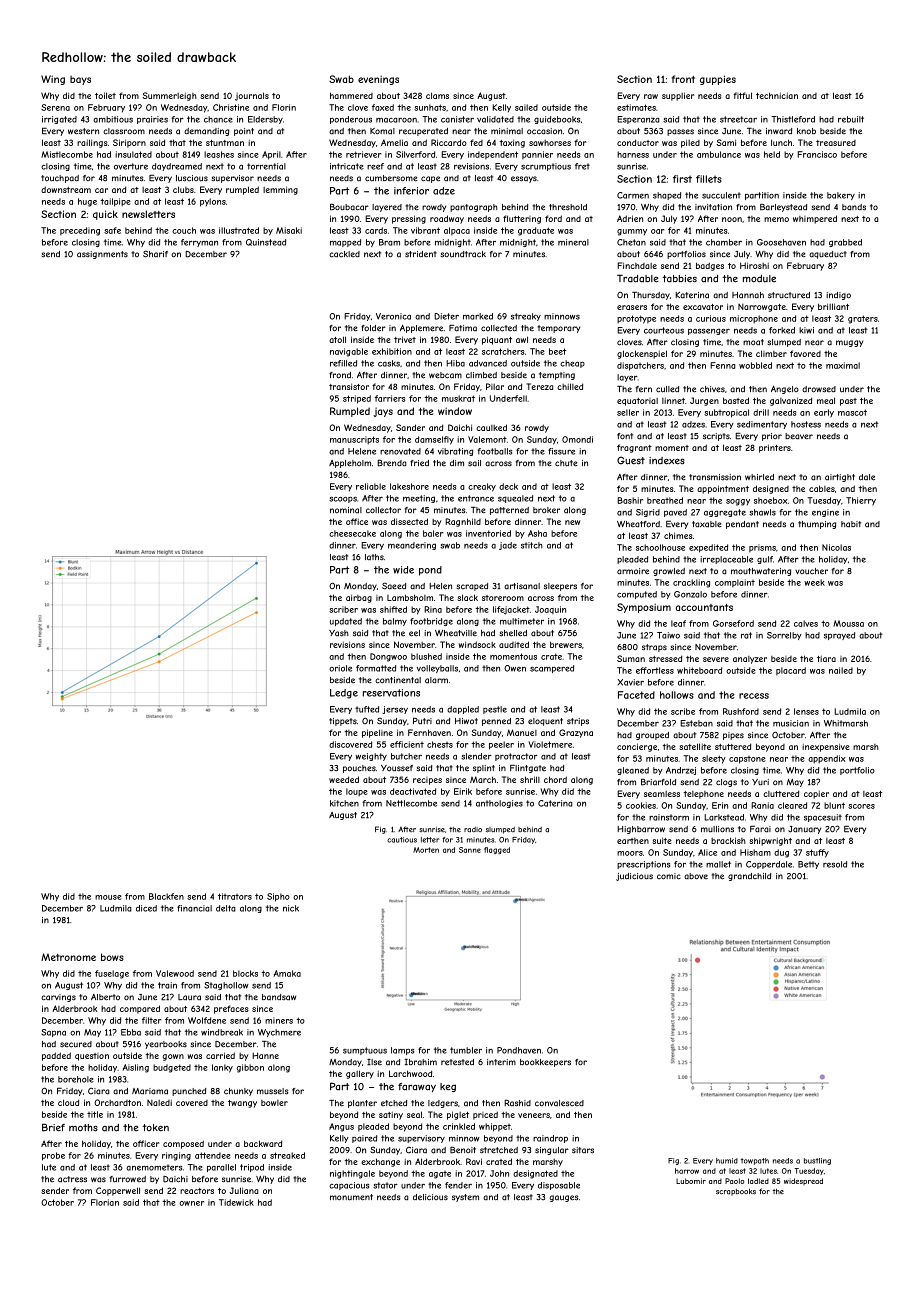 This page has height=1308, width=924. I want to click on resold, so click(835, 864).
